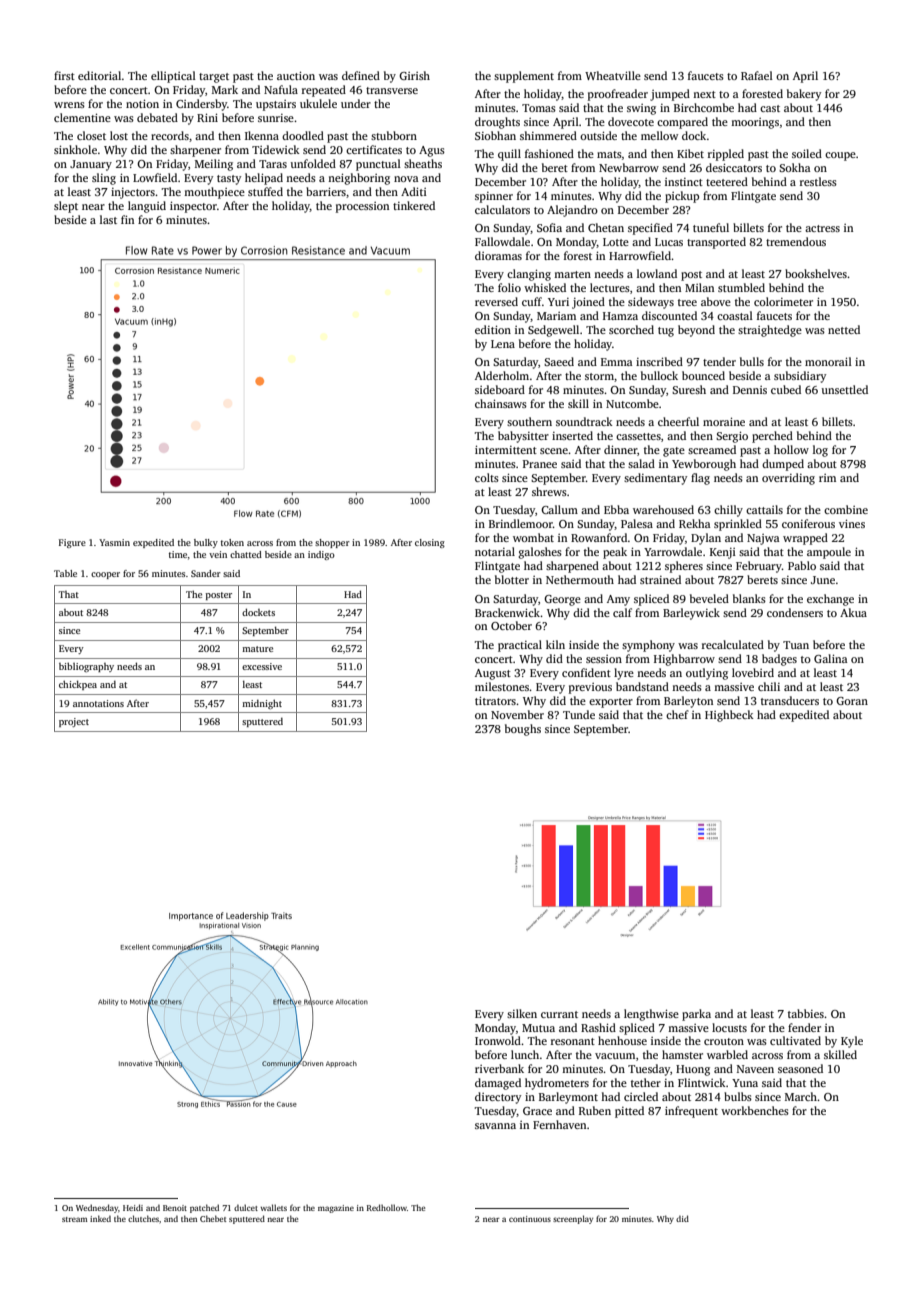 This page has width=924, height=1308. I want to click on Wheatville, so click(613, 75).
